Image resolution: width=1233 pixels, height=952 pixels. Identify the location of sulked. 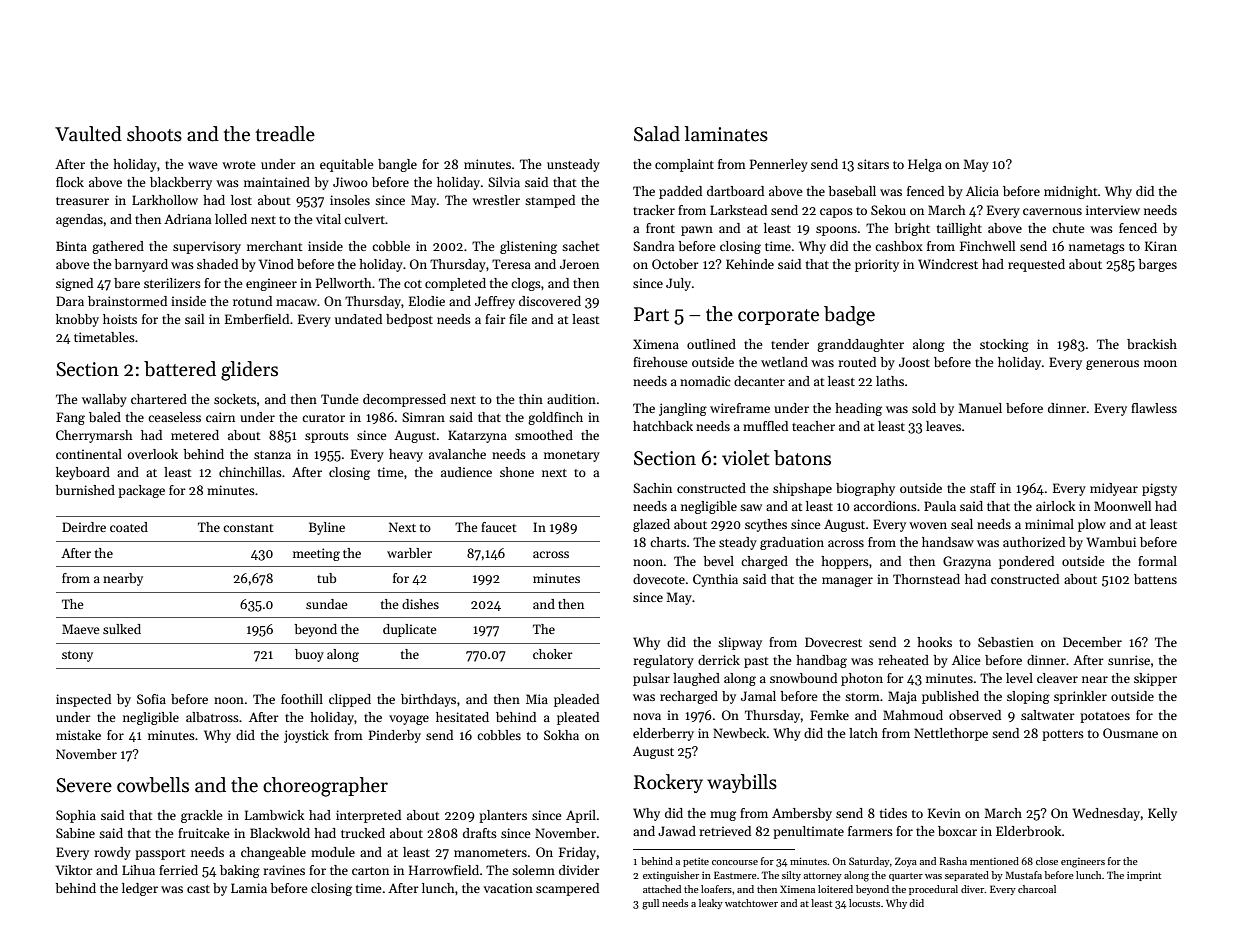
(122, 629).
